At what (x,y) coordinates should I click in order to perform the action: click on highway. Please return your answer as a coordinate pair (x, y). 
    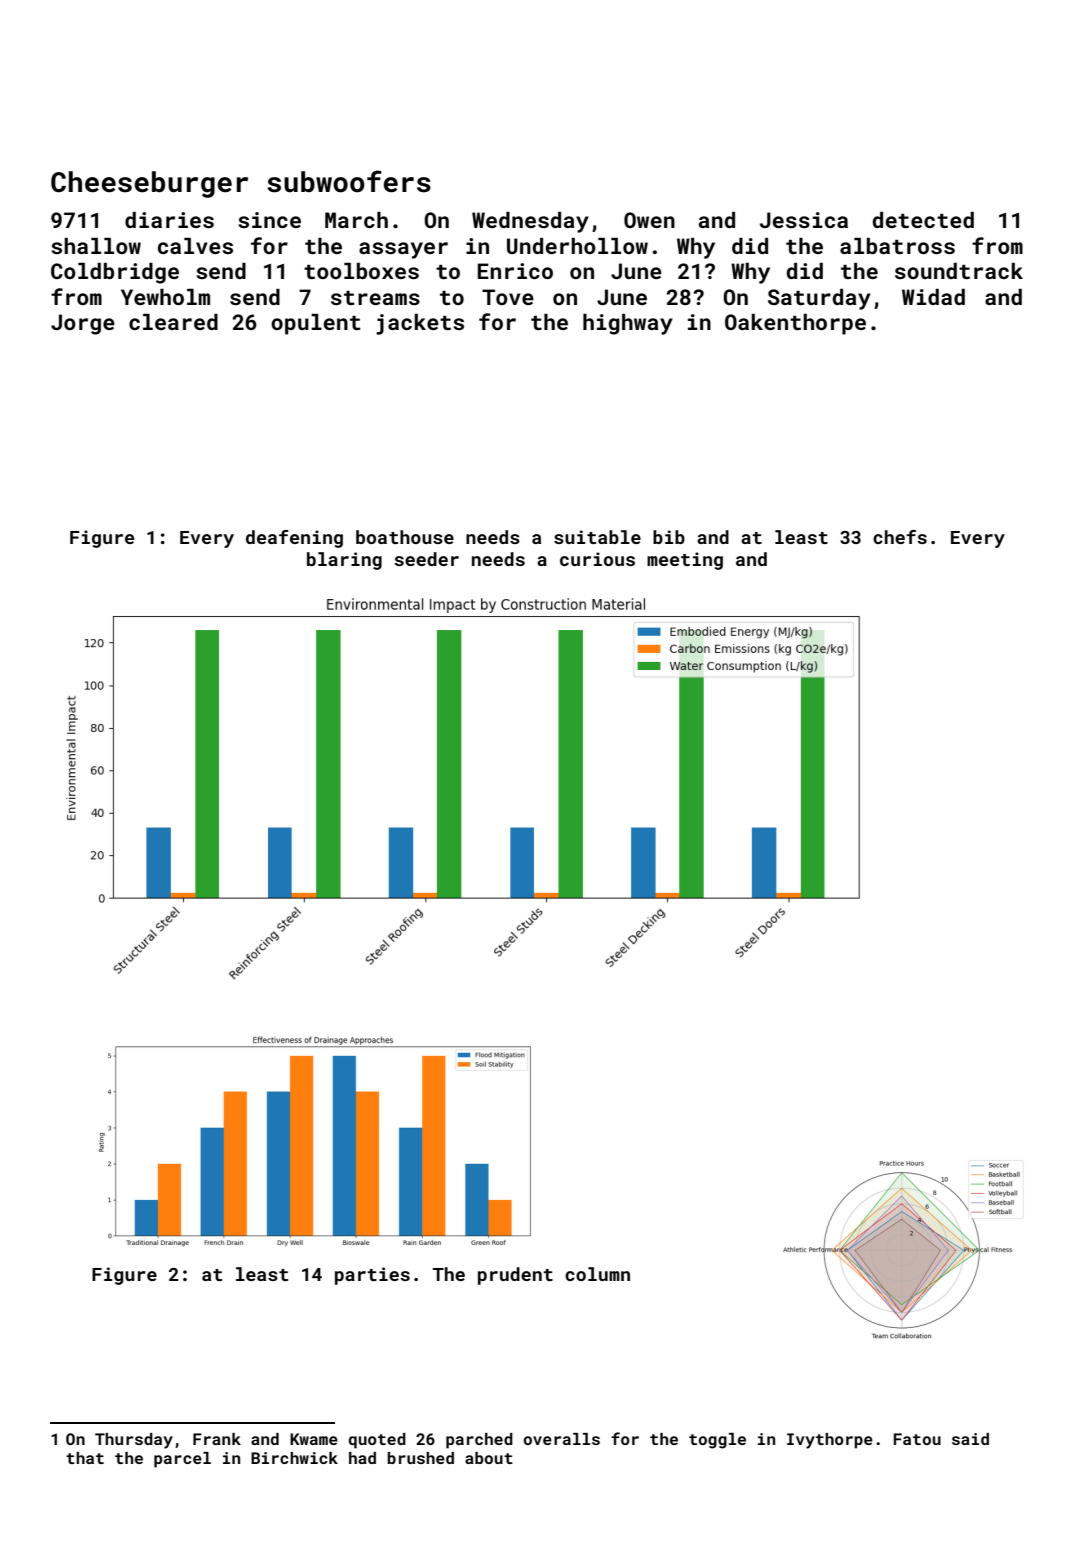
    Looking at the image, I should click on (628, 324).
